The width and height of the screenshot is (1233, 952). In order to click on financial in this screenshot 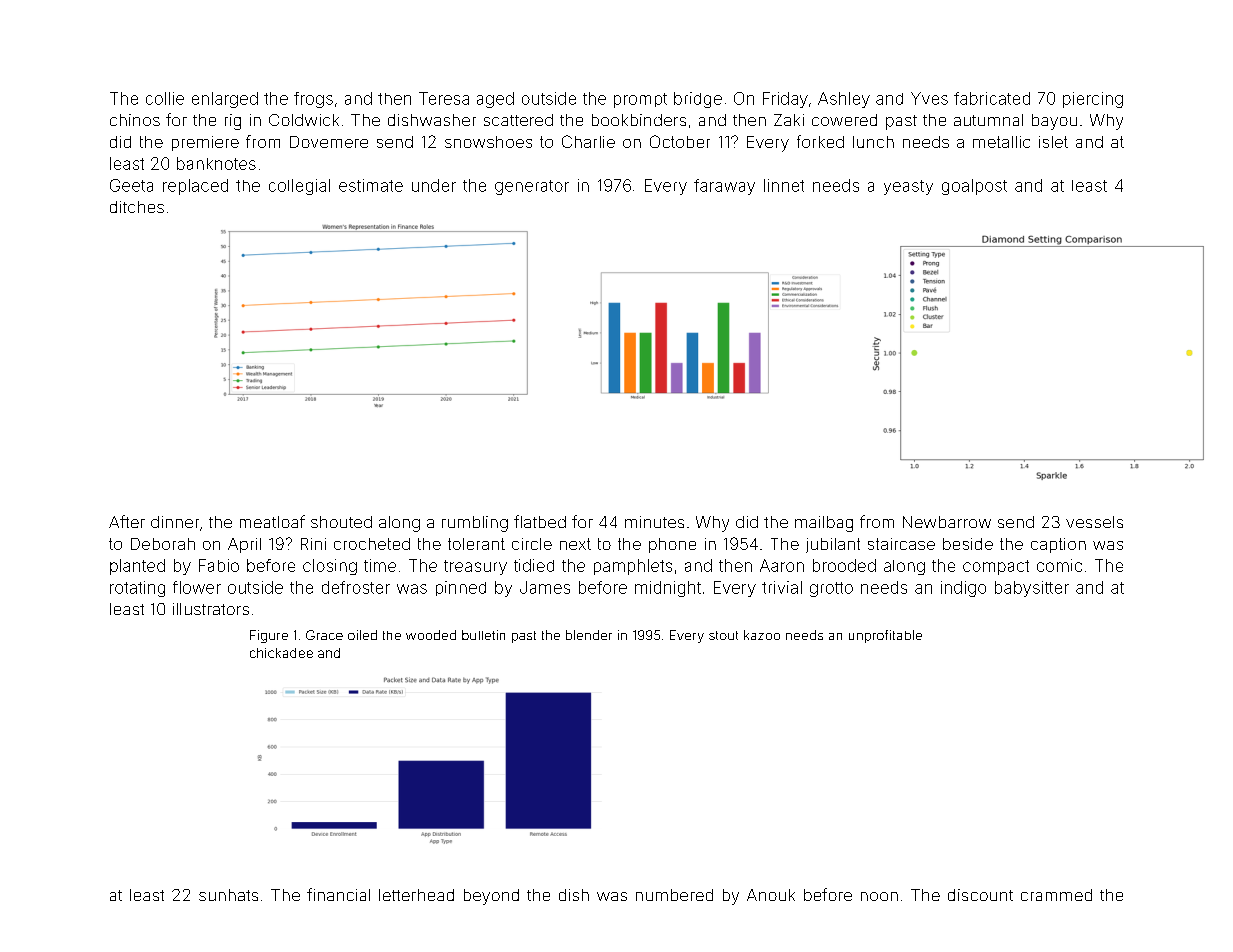, I will do `click(338, 894)`.
